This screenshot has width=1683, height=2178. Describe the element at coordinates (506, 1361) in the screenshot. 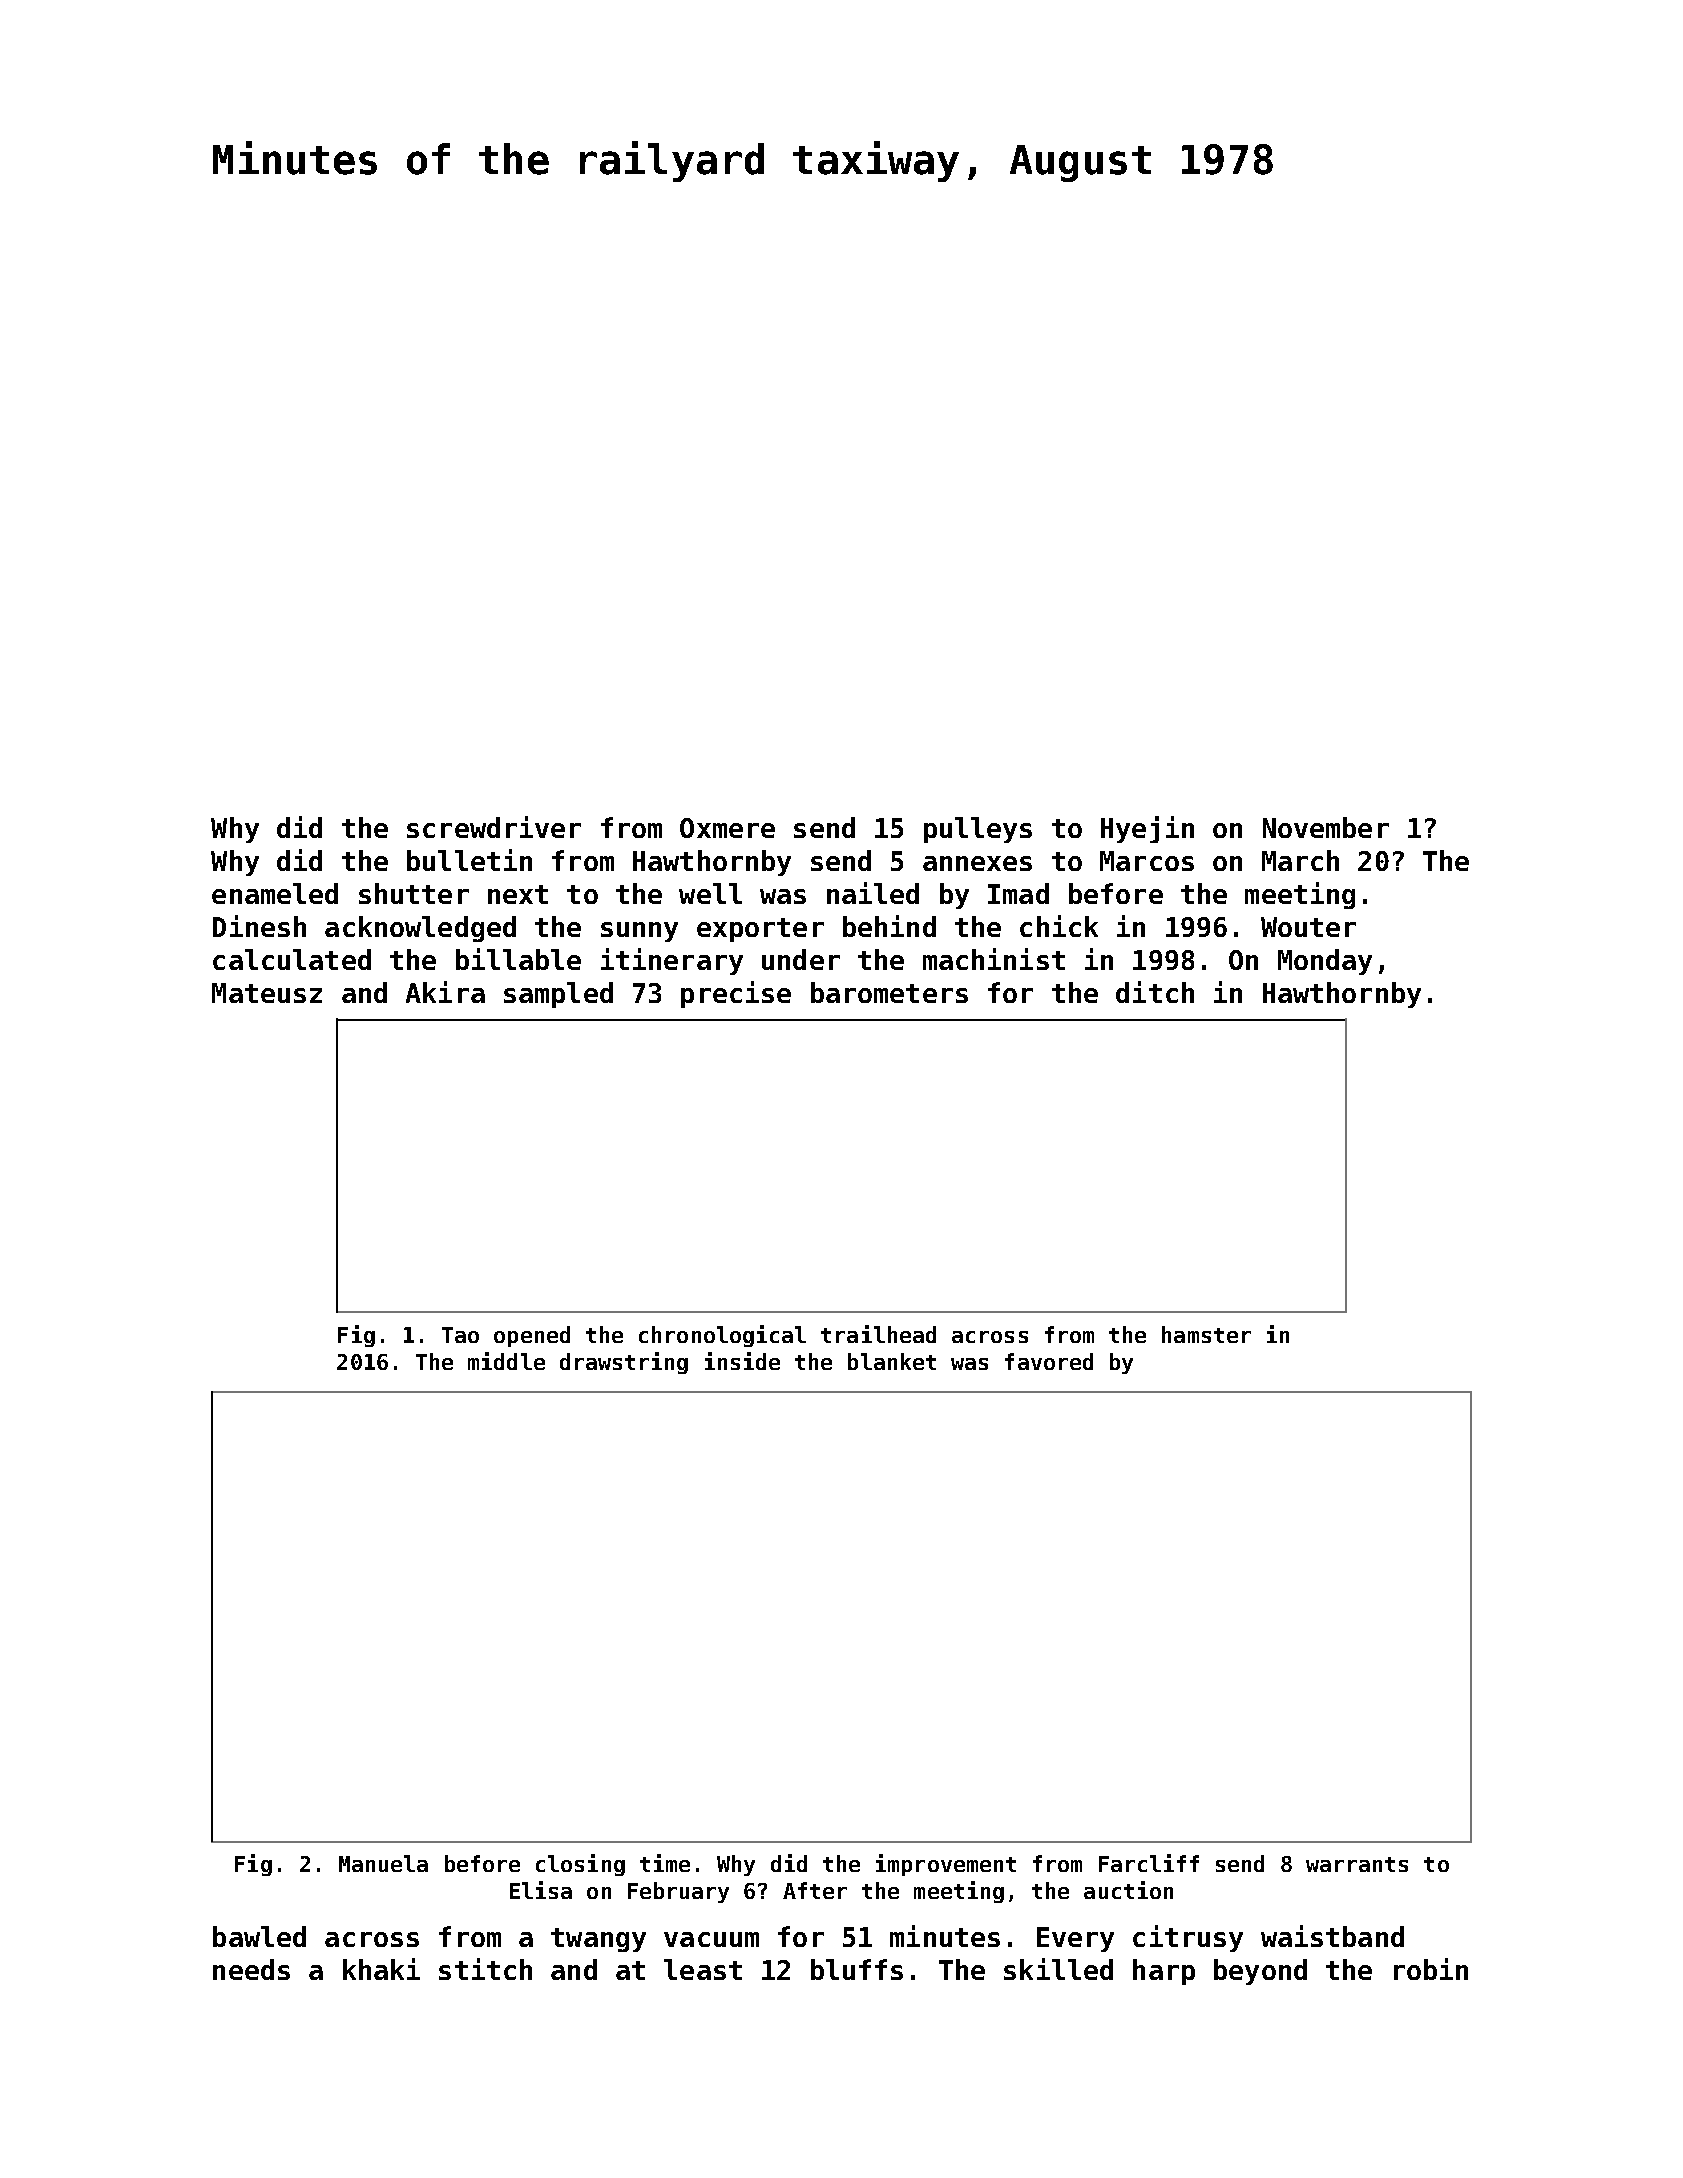

I see `middle` at that location.
